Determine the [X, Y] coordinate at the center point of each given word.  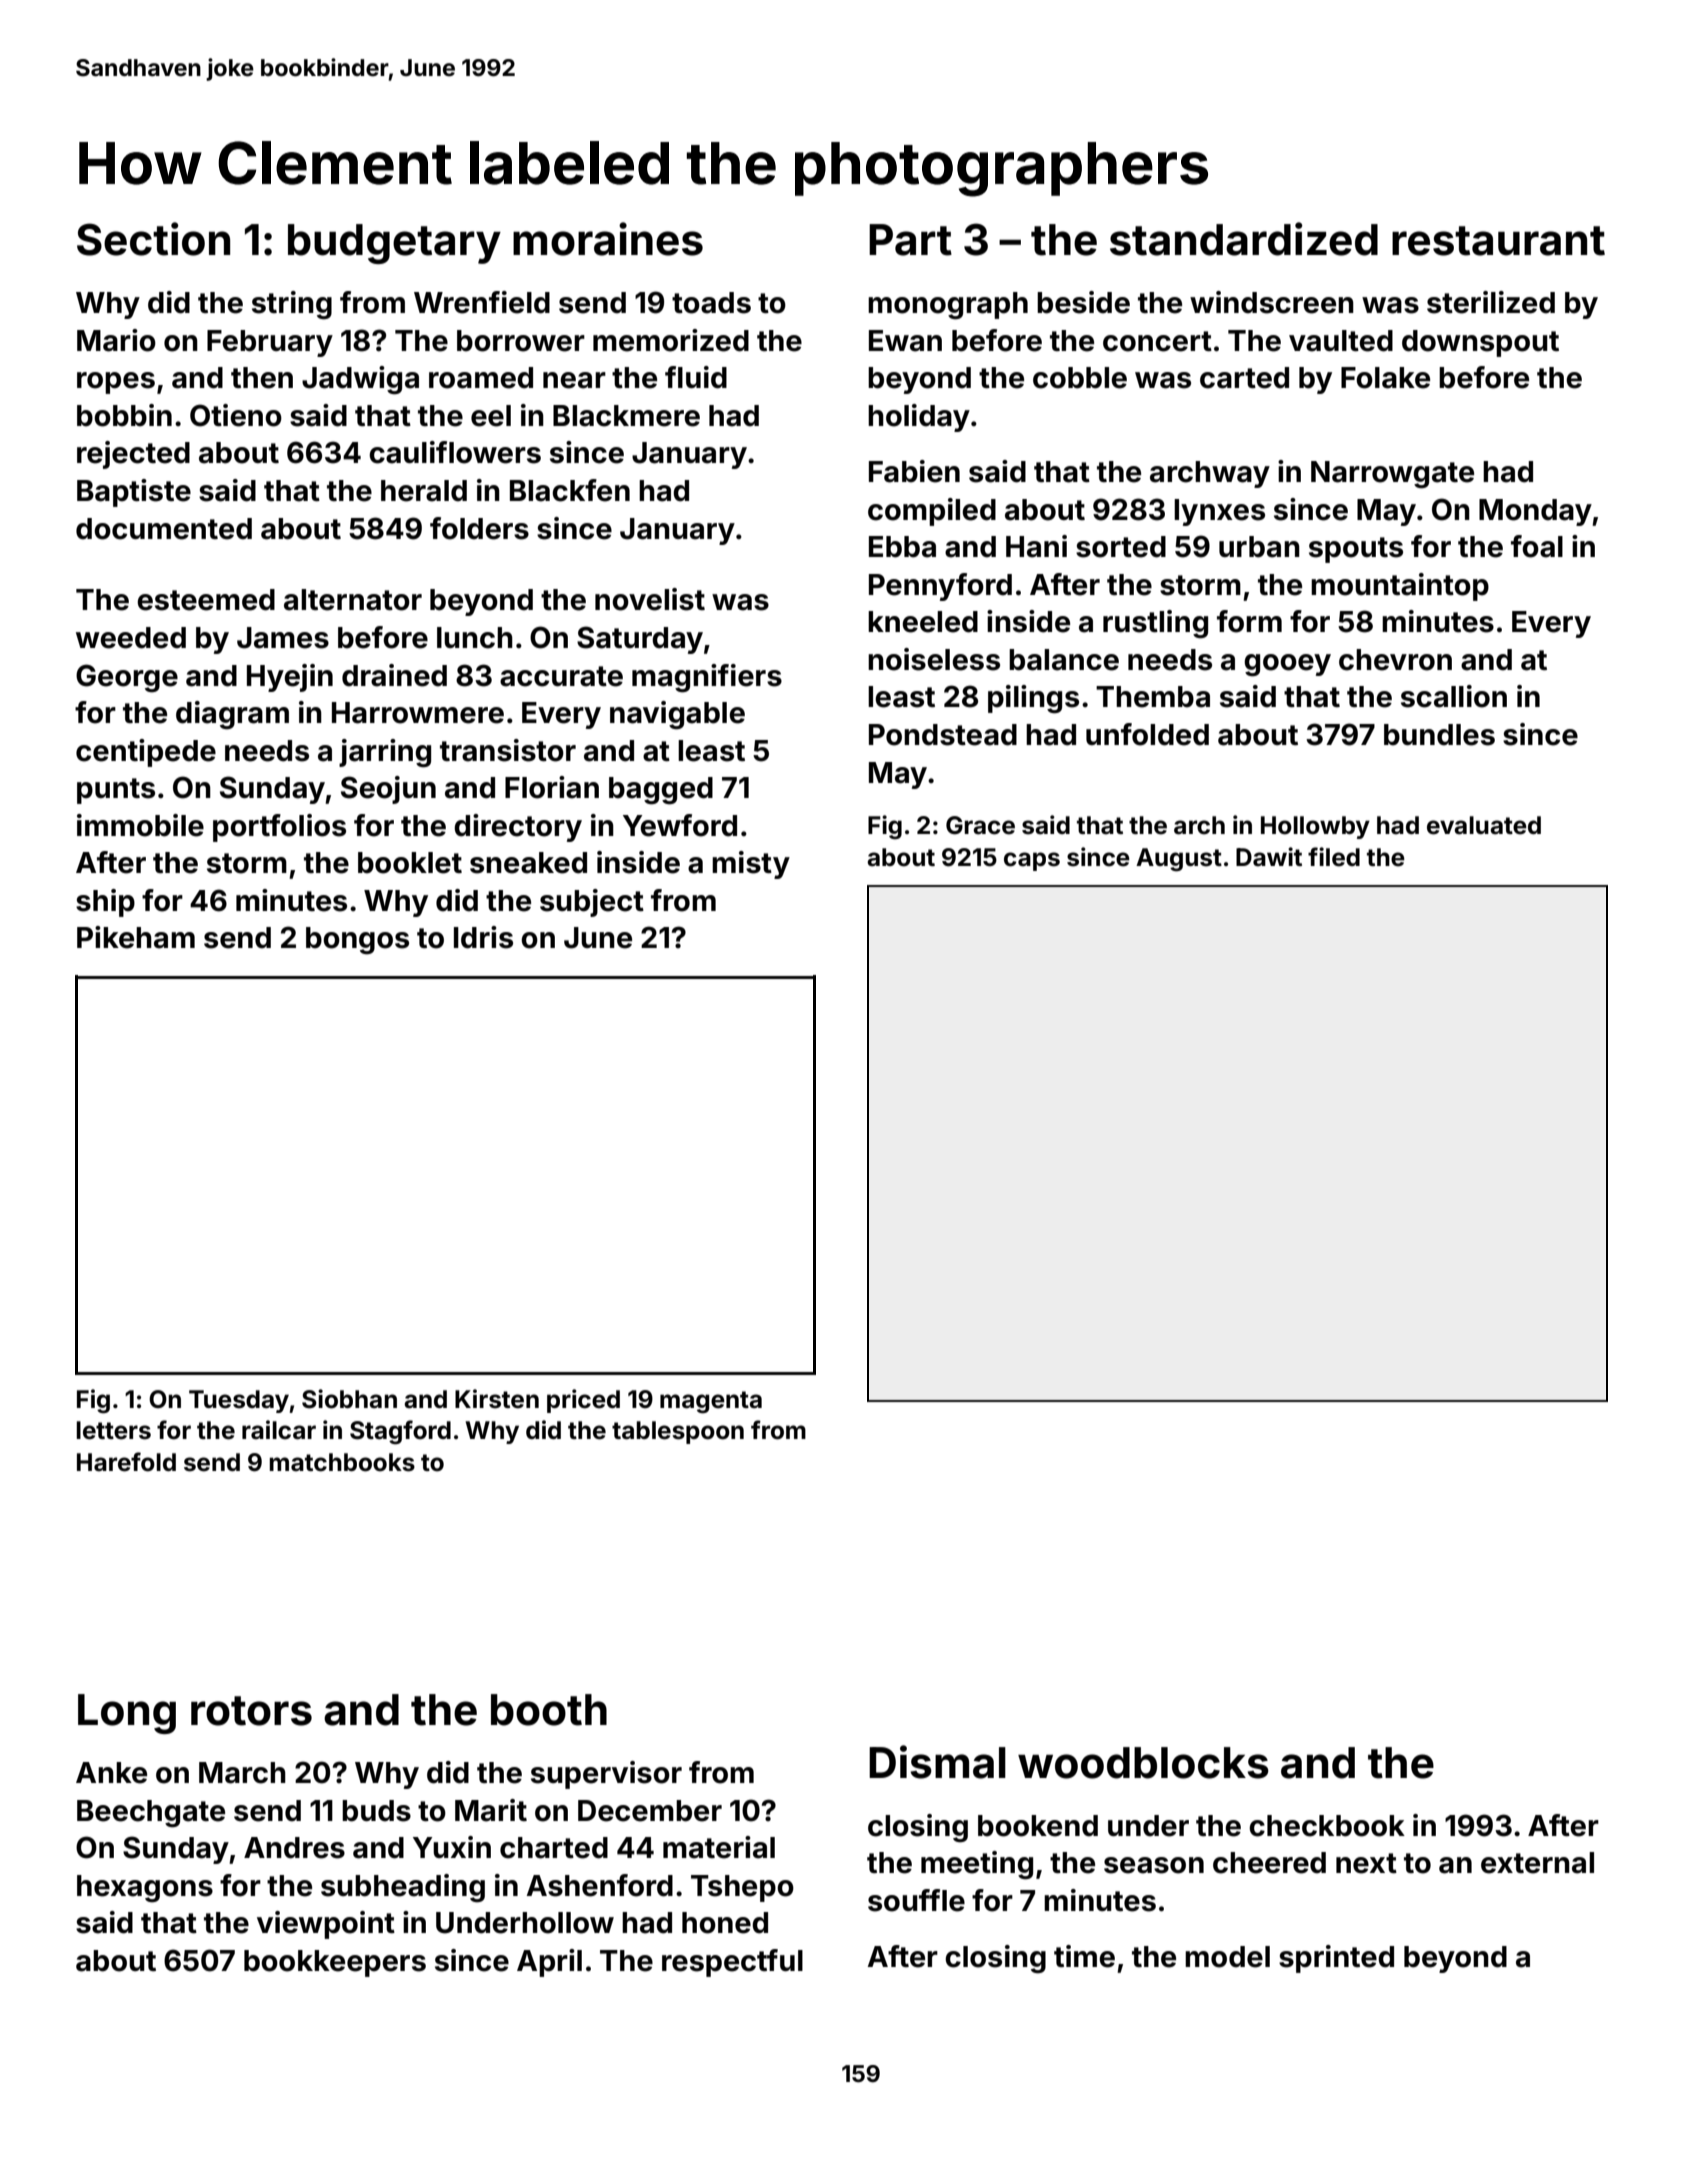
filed [1334, 857]
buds [376, 1811]
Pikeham [136, 937]
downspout [1480, 343]
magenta [711, 1402]
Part [910, 240]
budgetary [394, 244]
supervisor [606, 1775]
